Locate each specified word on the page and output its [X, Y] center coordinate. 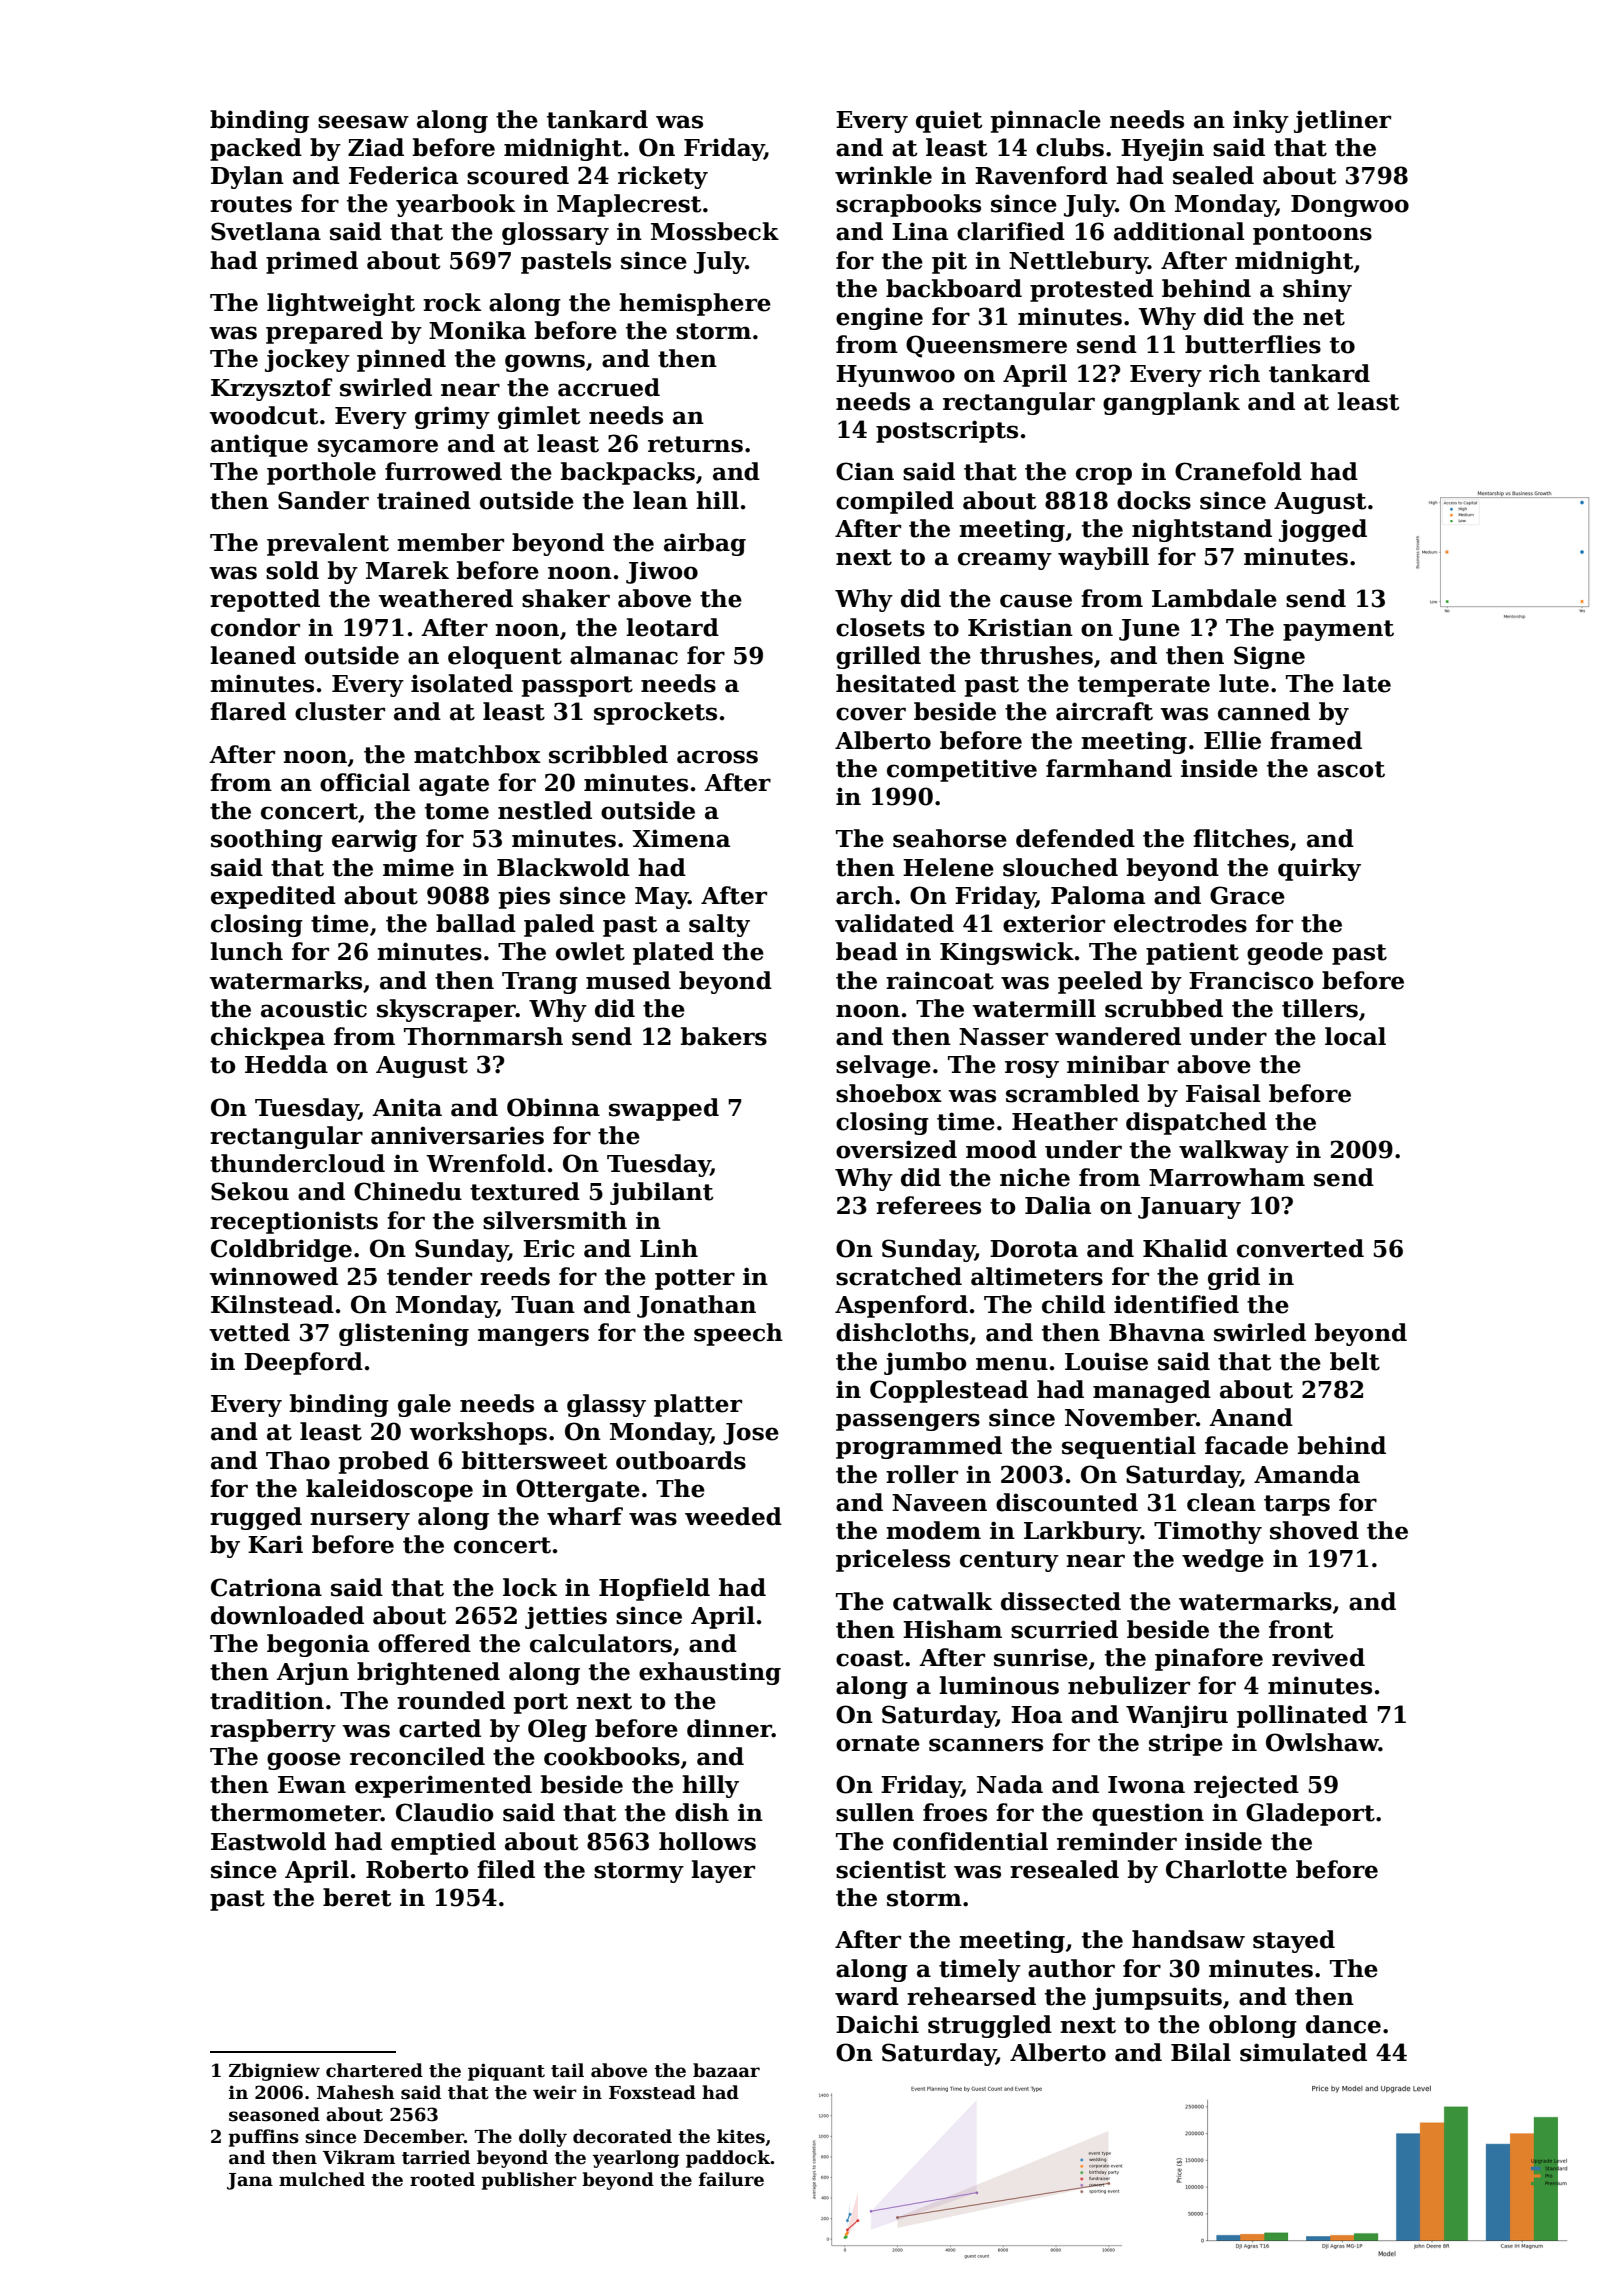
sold [292, 570]
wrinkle [883, 175]
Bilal [1201, 2052]
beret [357, 1897]
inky [1261, 121]
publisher [529, 2181]
